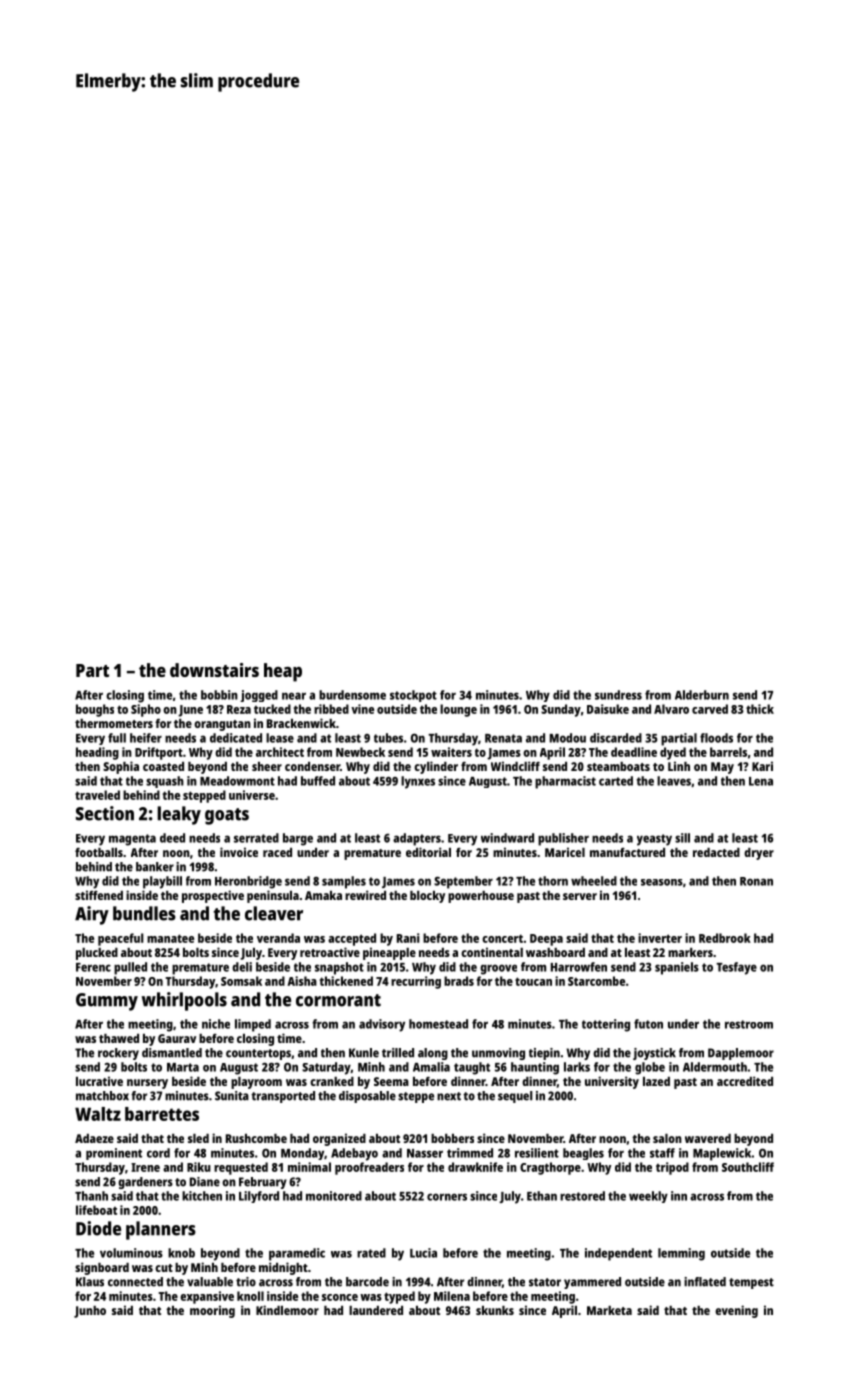 This page has height=1400, width=849. What do you see at coordinates (212, 1311) in the page?
I see `mooring` at bounding box center [212, 1311].
